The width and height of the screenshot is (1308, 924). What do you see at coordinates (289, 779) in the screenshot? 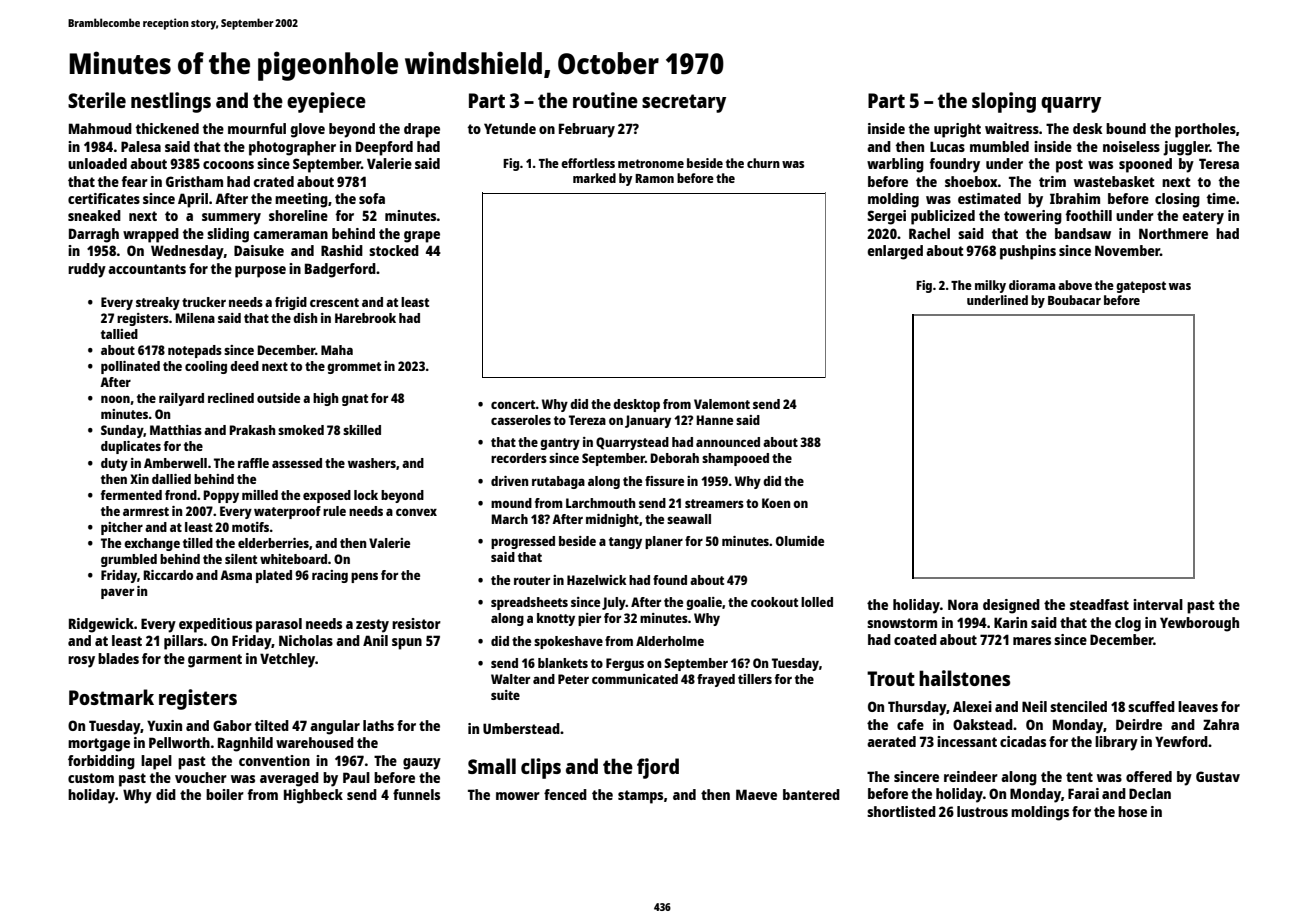
I see `averaged` at bounding box center [289, 779].
